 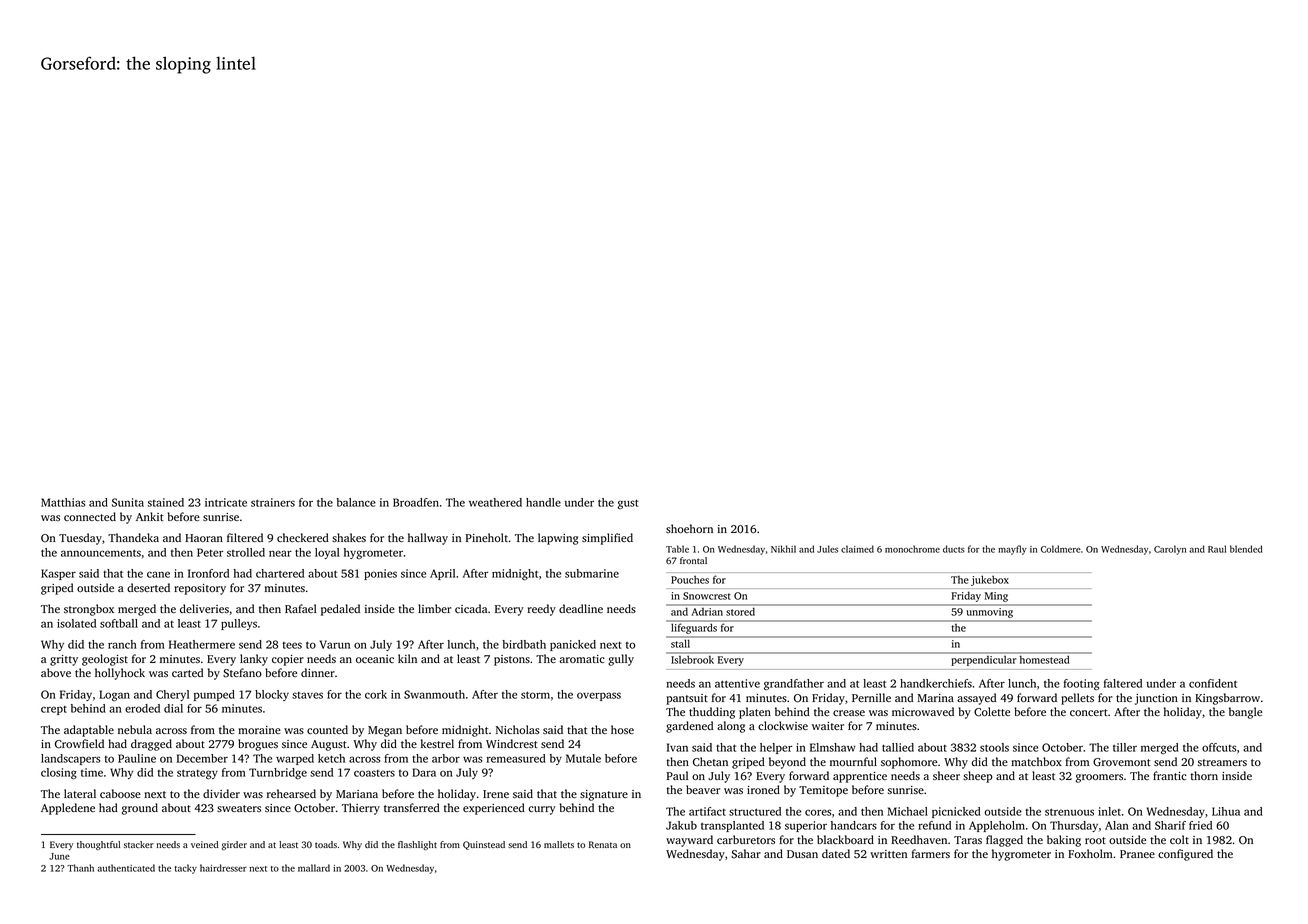 What do you see at coordinates (246, 552) in the screenshot?
I see `strolled` at bounding box center [246, 552].
